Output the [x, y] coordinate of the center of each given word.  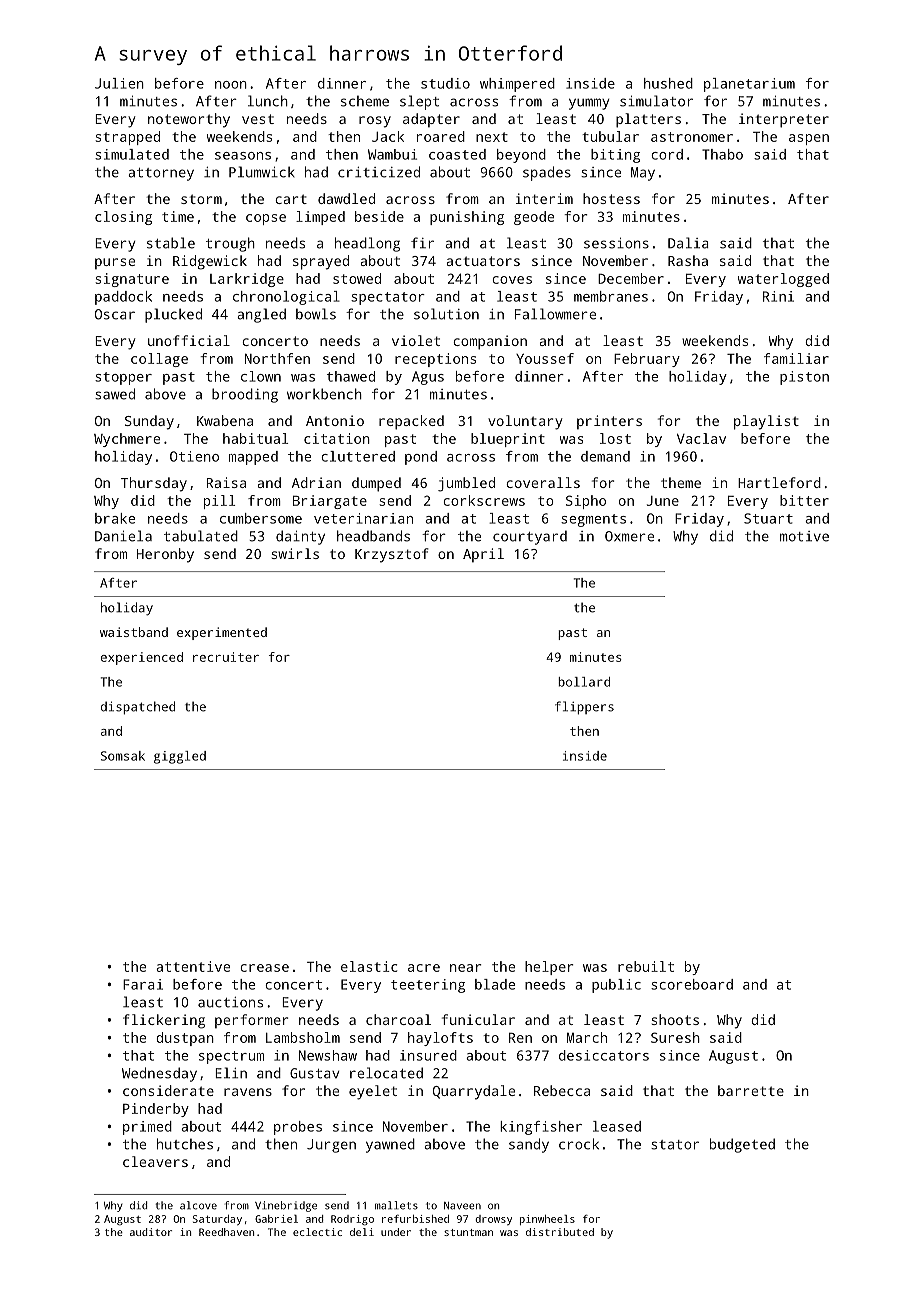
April [483, 555]
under [396, 1232]
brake [115, 518]
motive [804, 536]
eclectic [317, 1232]
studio [445, 83]
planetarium [749, 85]
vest [258, 119]
